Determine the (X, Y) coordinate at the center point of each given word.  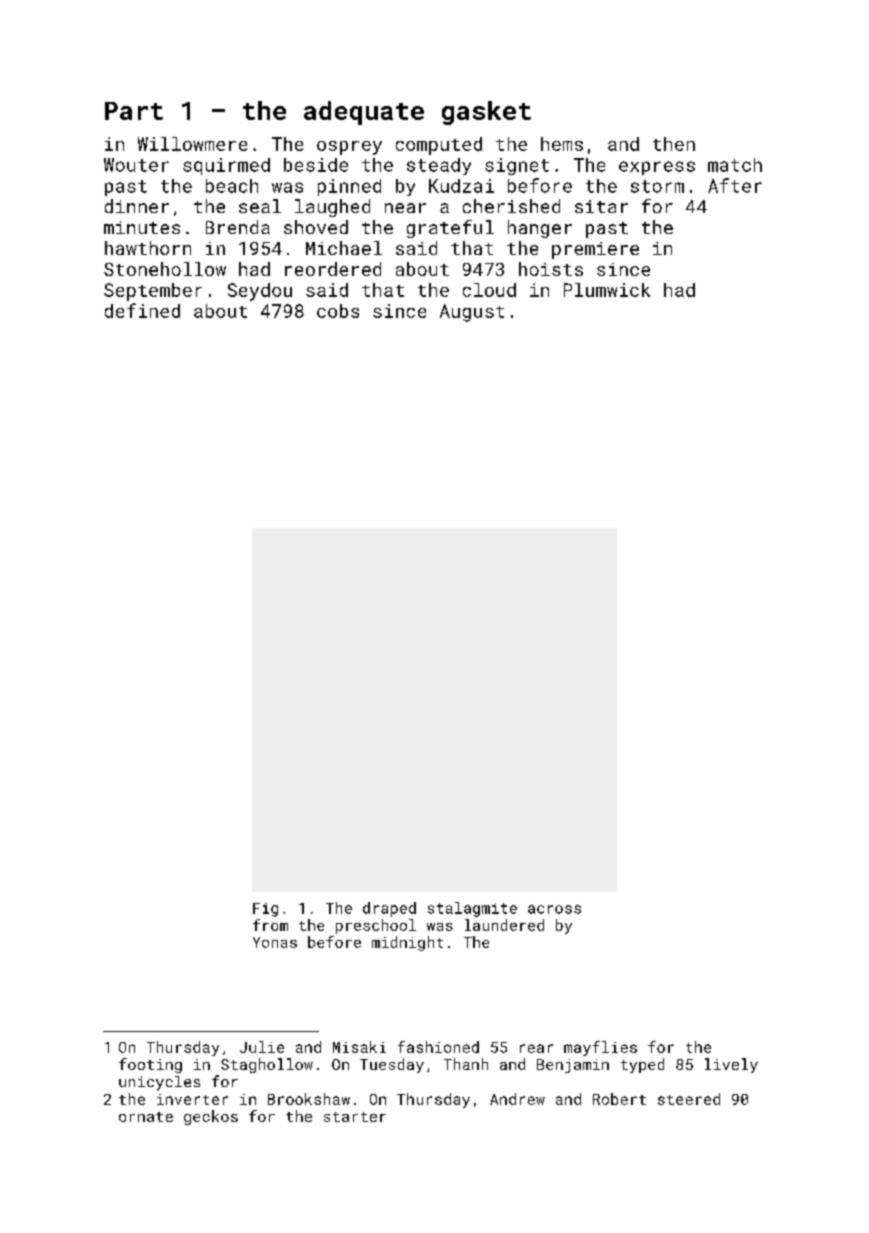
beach (232, 186)
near (405, 208)
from (270, 925)
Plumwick (607, 290)
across (554, 909)
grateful (450, 229)
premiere (595, 250)
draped (389, 909)
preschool (376, 926)
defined (142, 310)
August (472, 313)
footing (150, 1065)
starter (355, 1117)
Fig (265, 910)
